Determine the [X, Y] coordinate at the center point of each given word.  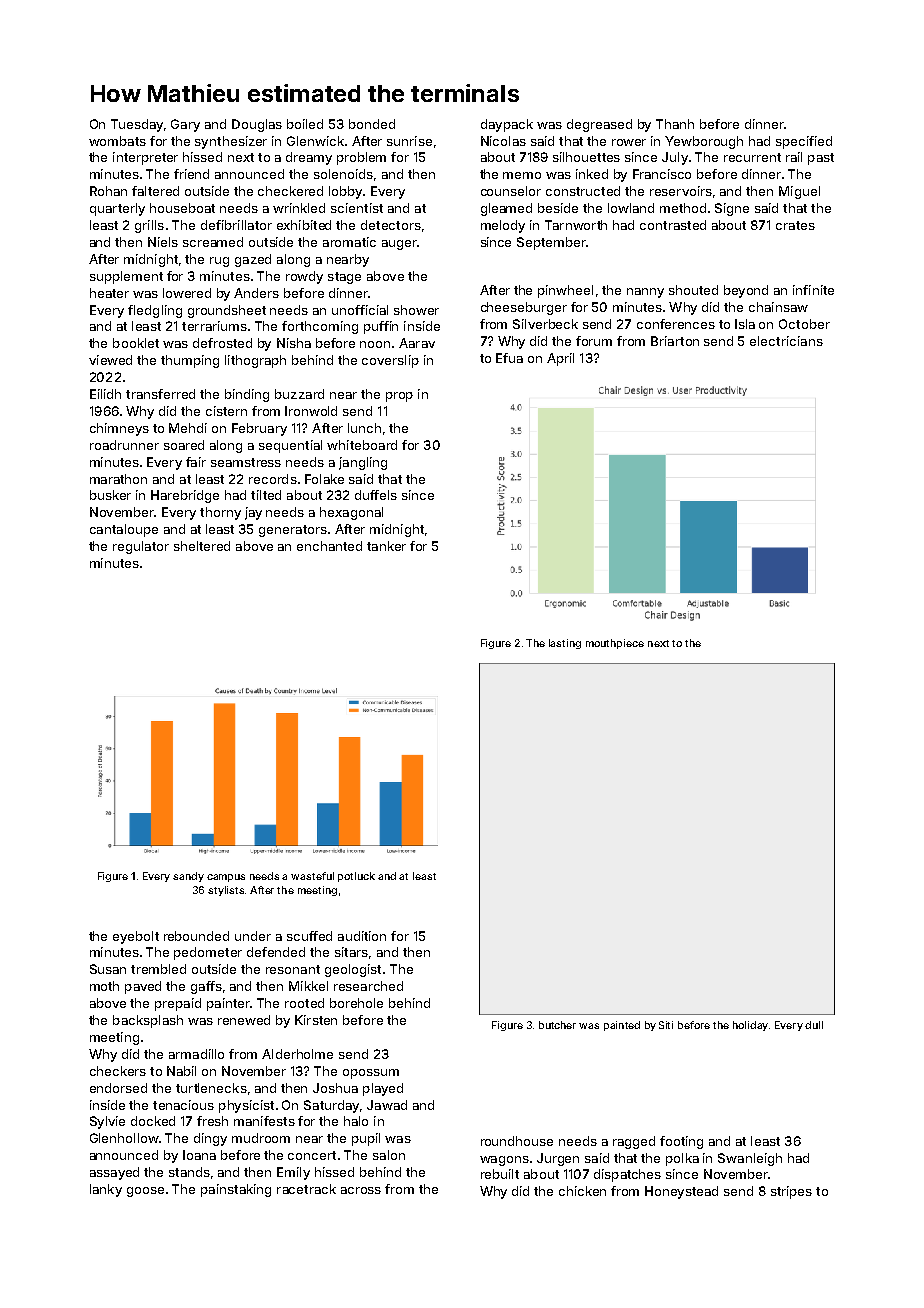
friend [191, 174]
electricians [786, 341]
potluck [356, 877]
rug [219, 262]
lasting [565, 644]
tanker [386, 546]
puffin [381, 327]
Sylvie [107, 1122]
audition [362, 936]
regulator [141, 547]
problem [361, 158]
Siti [666, 1025]
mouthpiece [615, 644]
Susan [108, 969]
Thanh [675, 124]
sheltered [202, 546]
